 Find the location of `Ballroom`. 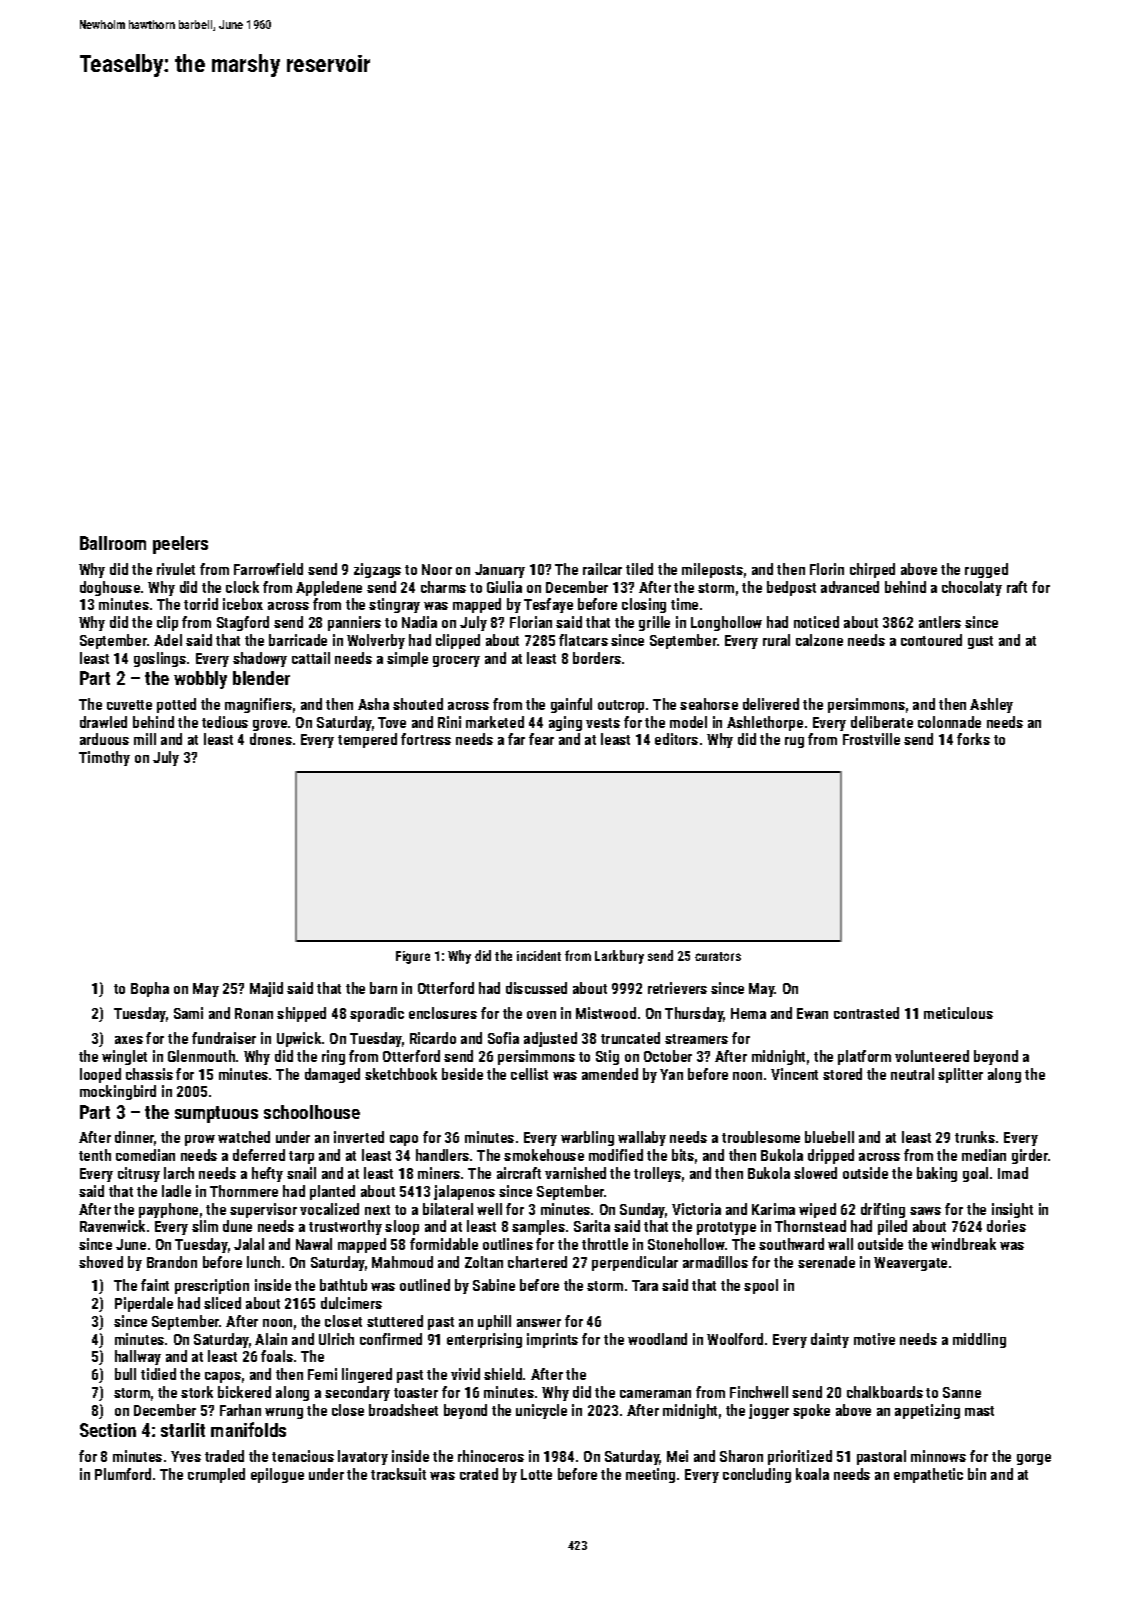

Ballroom is located at coordinates (113, 543).
